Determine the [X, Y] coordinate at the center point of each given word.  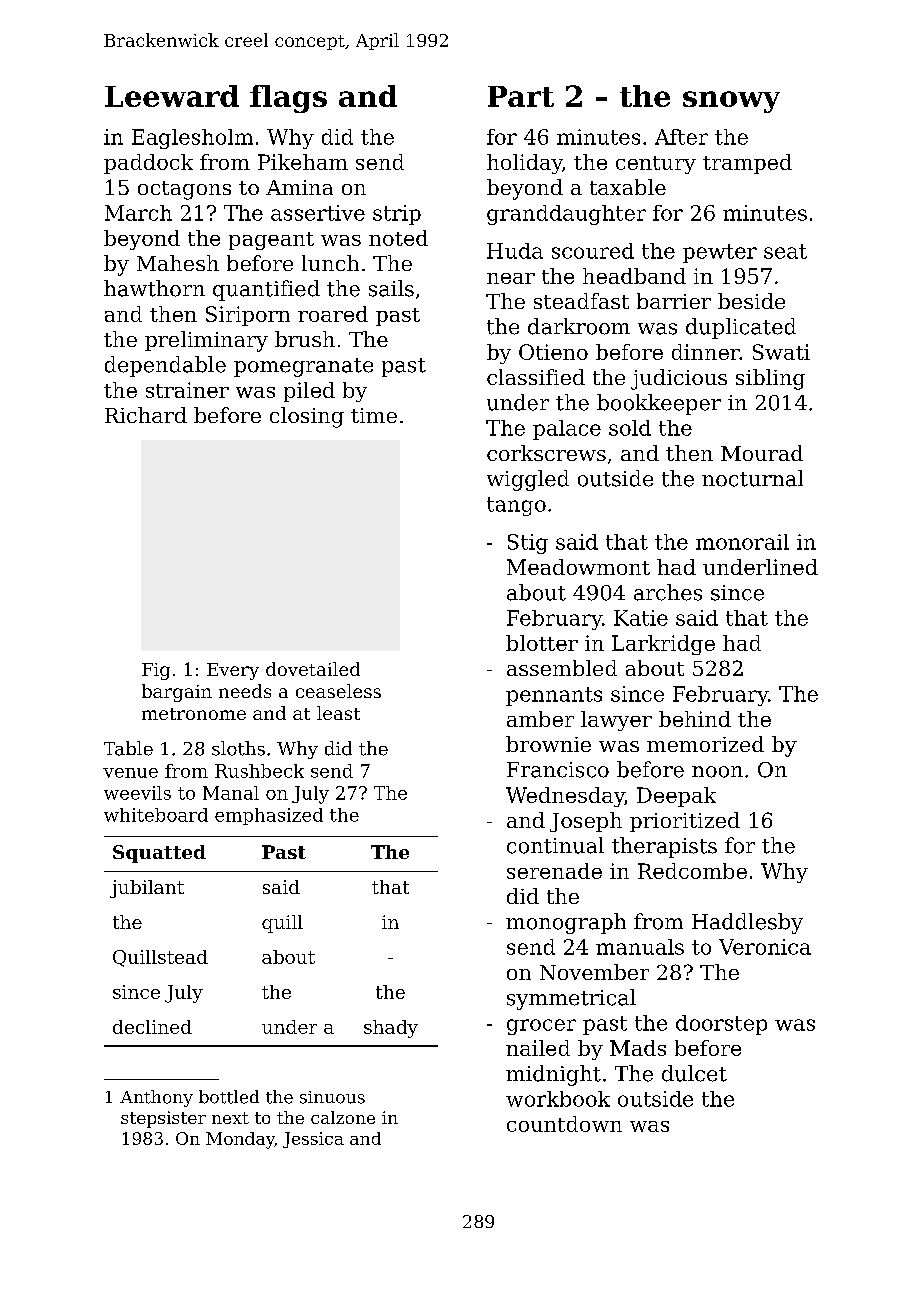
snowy [731, 102]
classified [536, 377]
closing [307, 417]
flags [288, 99]
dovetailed [313, 669]
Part [521, 96]
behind [695, 719]
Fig [156, 671]
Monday [240, 1140]
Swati [781, 352]
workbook [558, 1099]
